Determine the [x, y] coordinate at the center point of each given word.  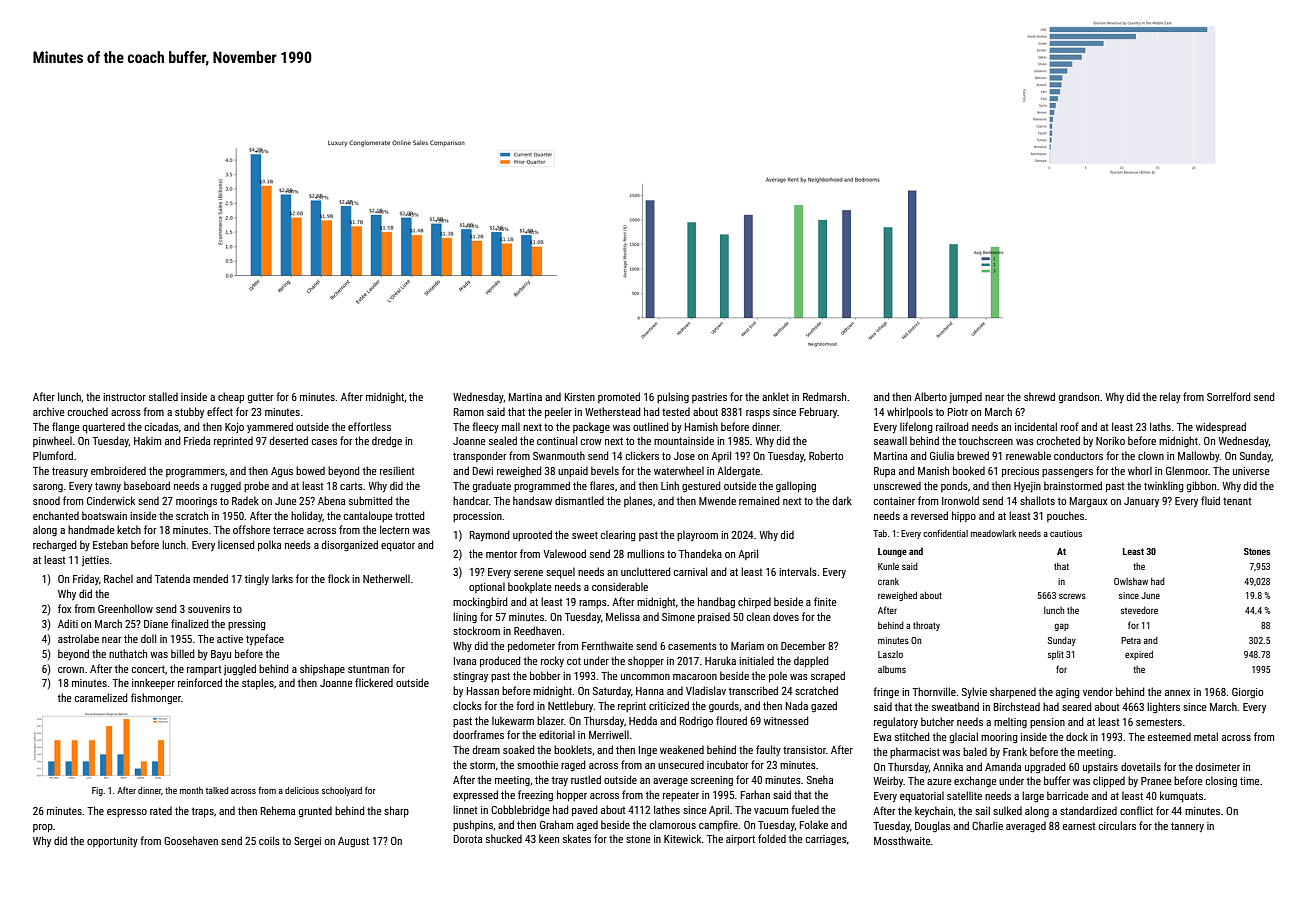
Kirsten [580, 397]
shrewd [1039, 396]
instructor [124, 397]
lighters [1163, 707]
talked [217, 790]
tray [560, 781]
